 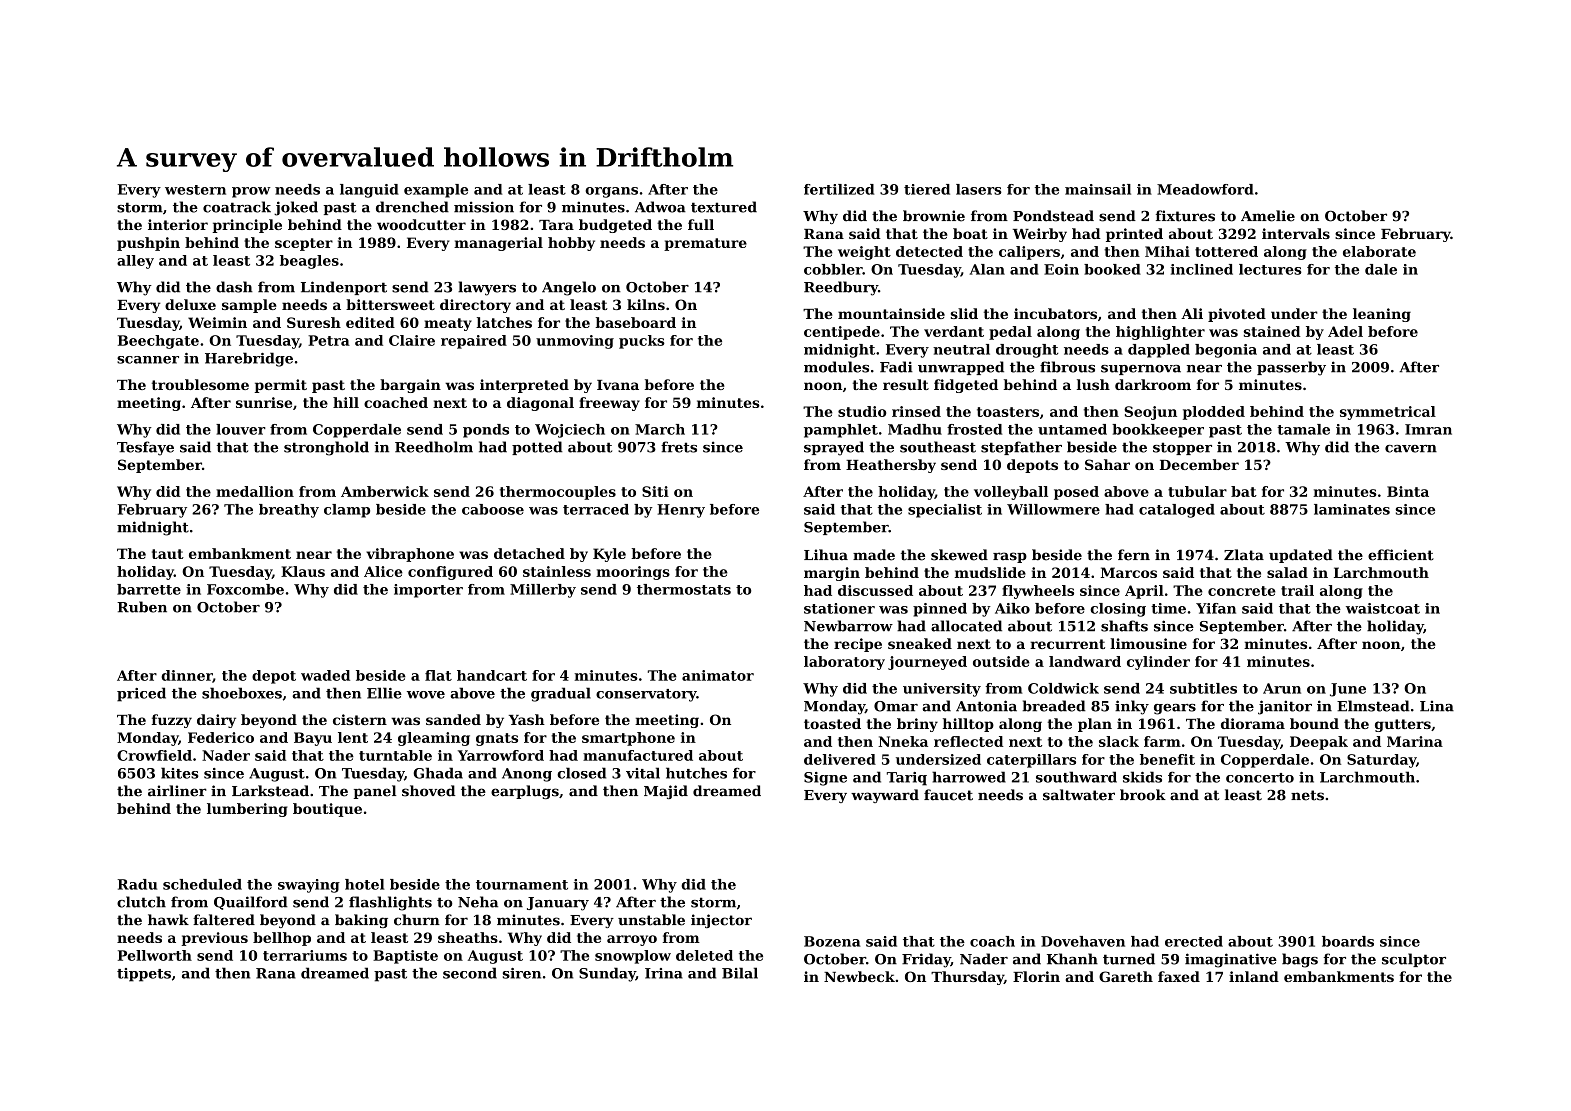 What do you see at coordinates (144, 975) in the document?
I see `tippets` at bounding box center [144, 975].
